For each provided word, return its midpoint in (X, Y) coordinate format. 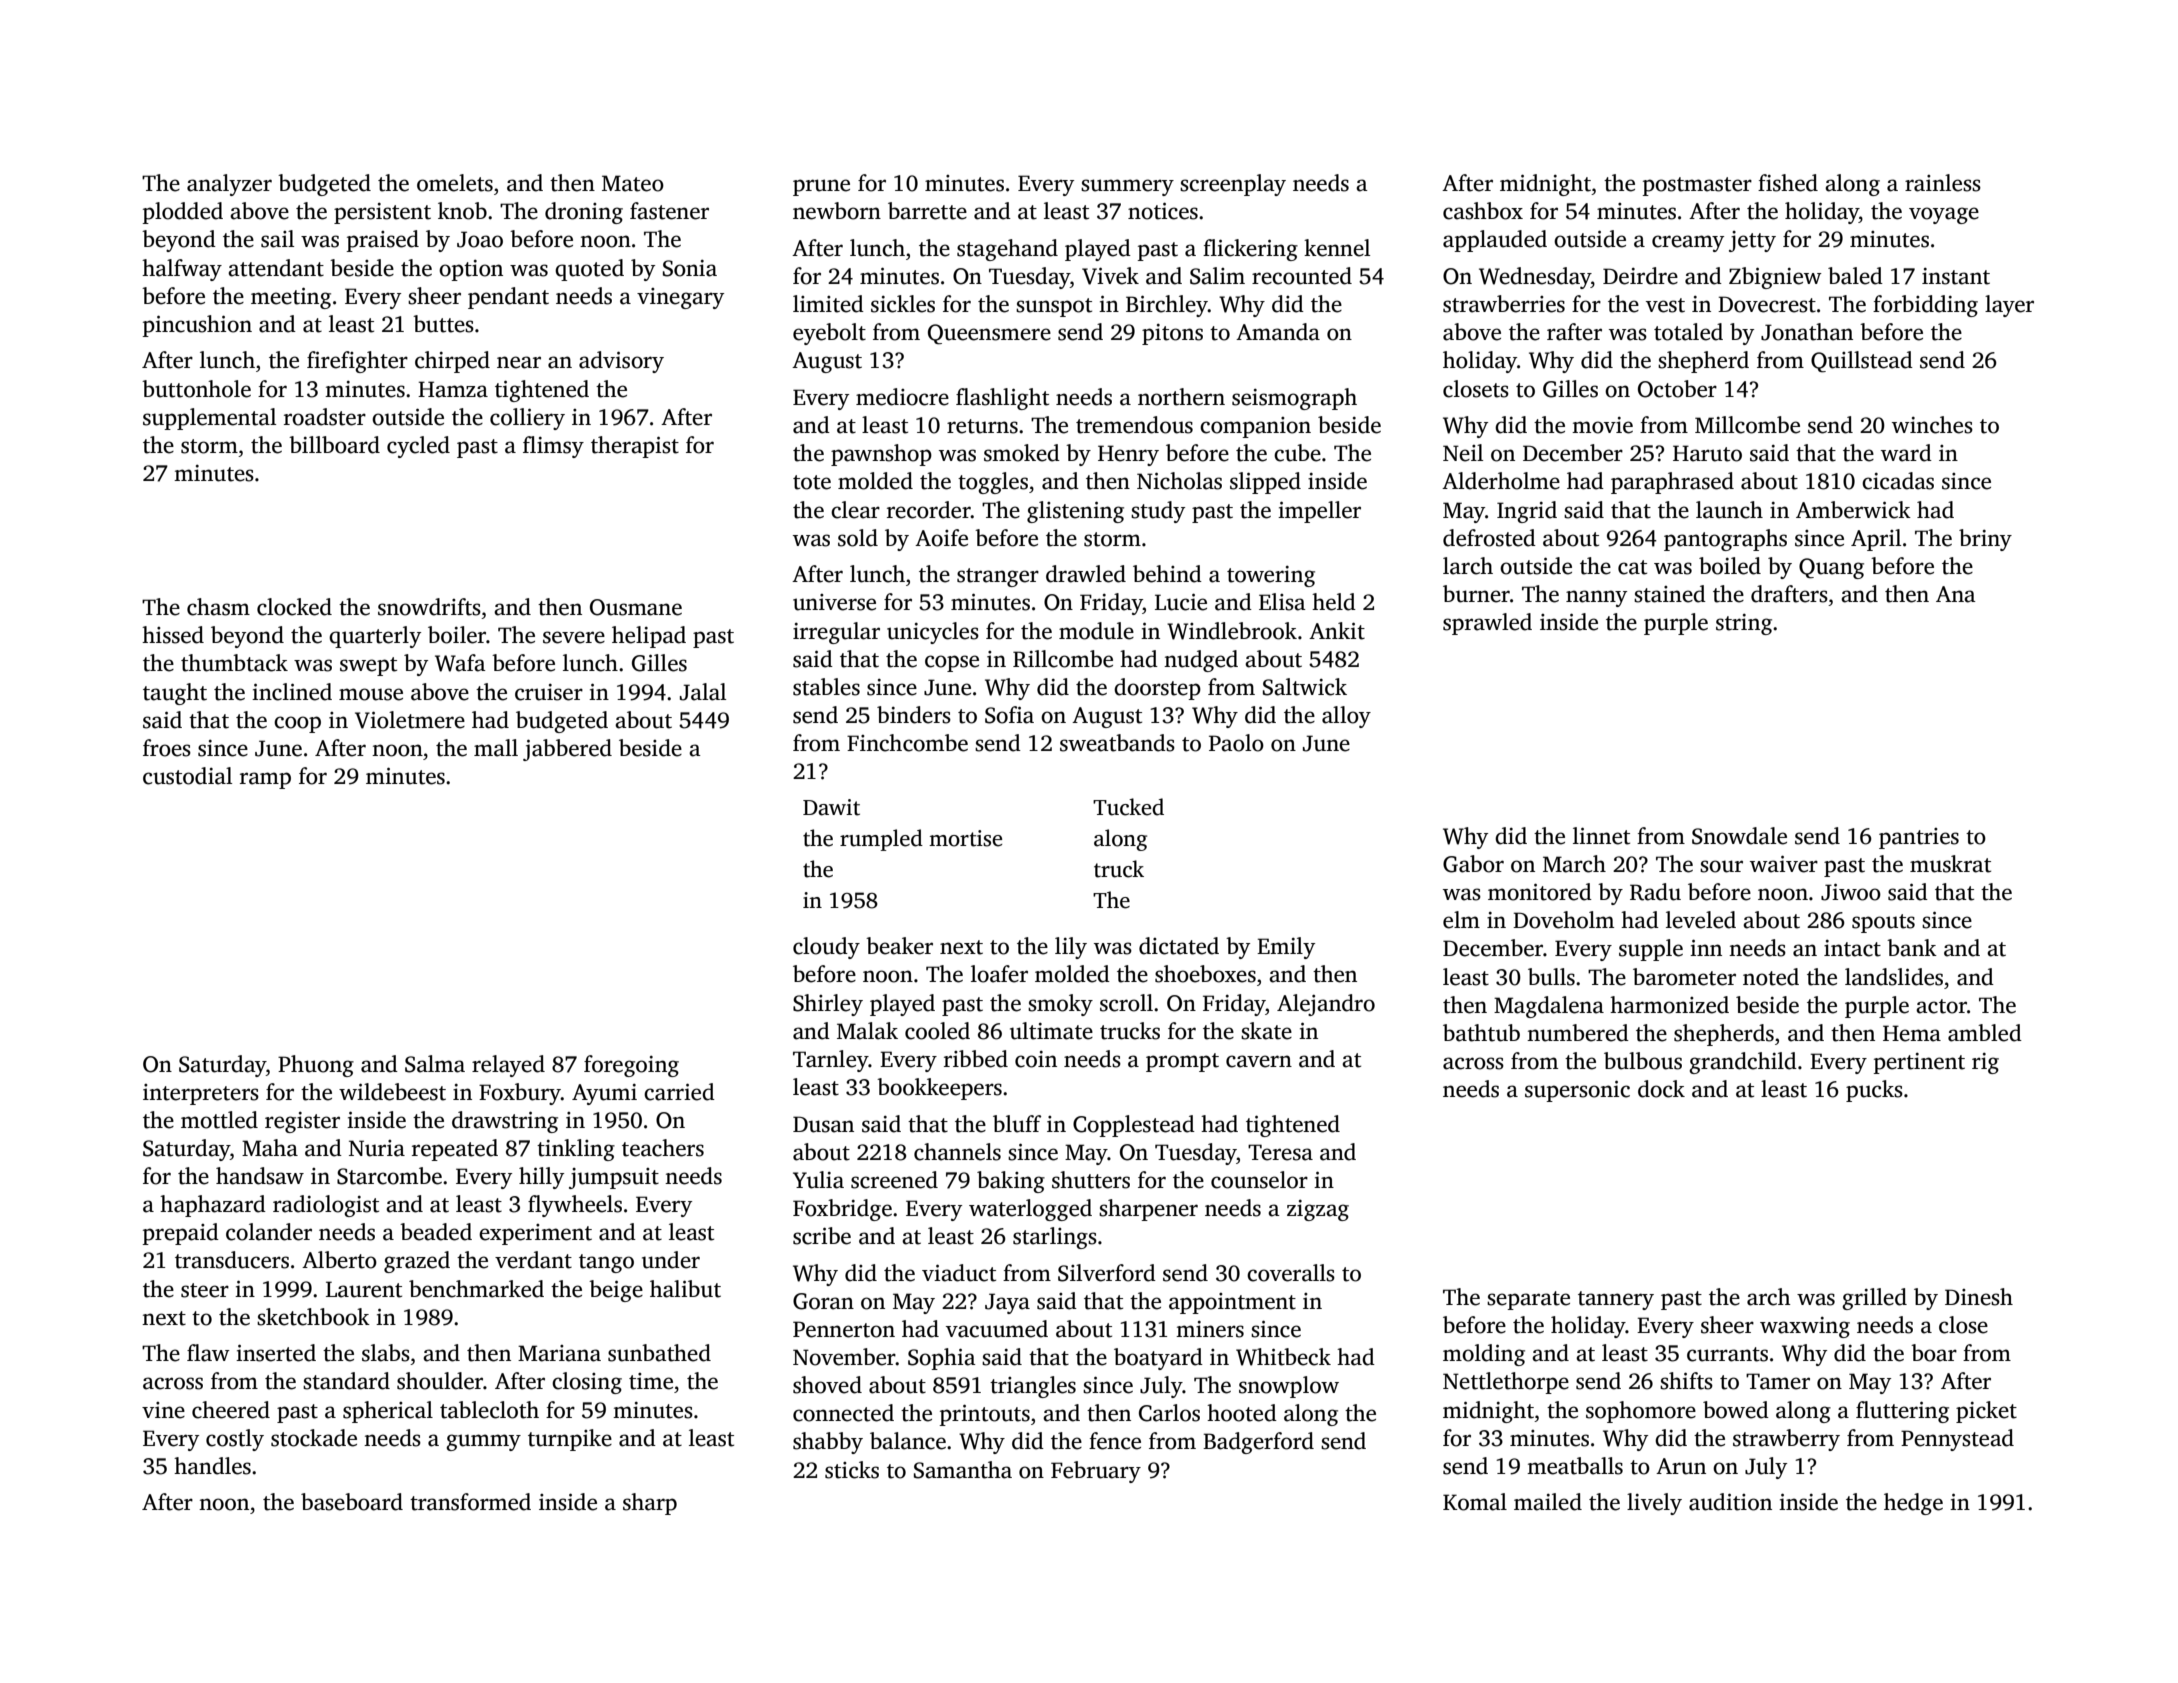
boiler (457, 635)
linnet (1601, 836)
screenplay (1233, 185)
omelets (455, 183)
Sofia (1009, 715)
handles (212, 1466)
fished (1788, 183)
